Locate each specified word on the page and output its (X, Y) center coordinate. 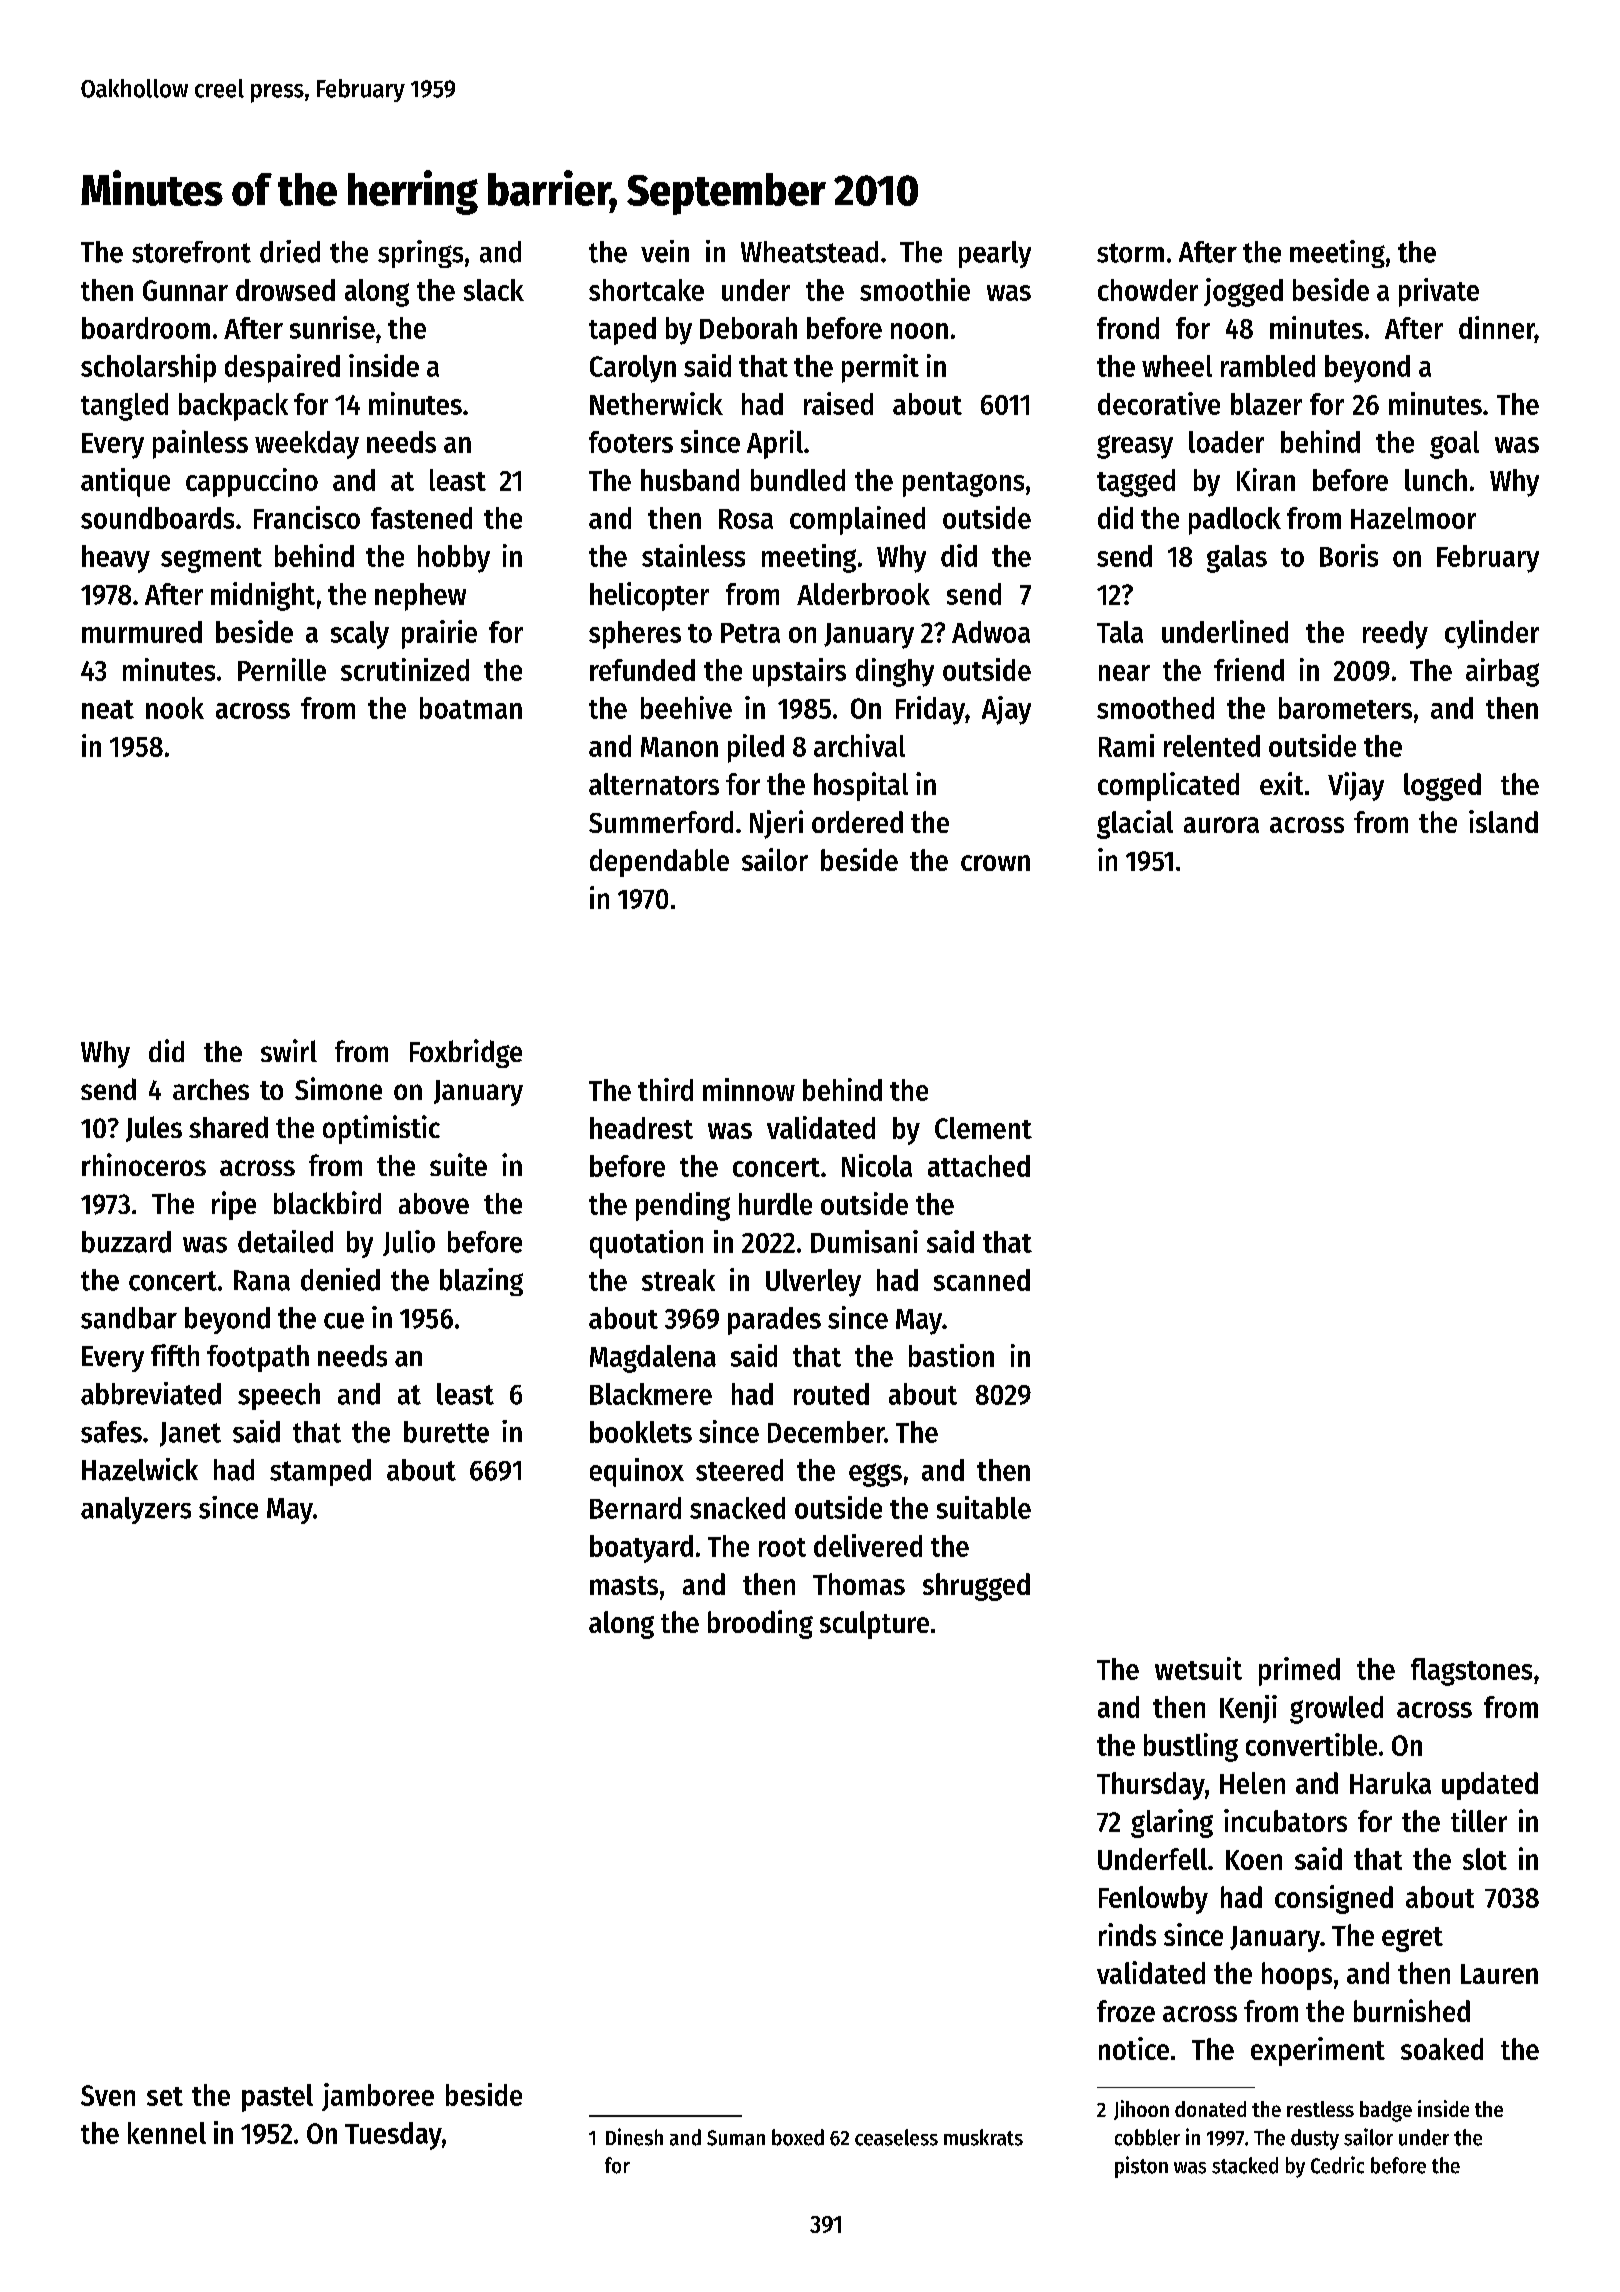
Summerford (661, 822)
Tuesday (393, 2136)
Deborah (748, 328)
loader (1226, 442)
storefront (191, 252)
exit (1281, 783)
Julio (409, 1243)
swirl (289, 1050)
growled (1336, 1710)
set (165, 2096)
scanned (982, 1280)
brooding (760, 1624)
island (1503, 821)
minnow (749, 1089)
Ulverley (813, 1283)
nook (175, 708)
